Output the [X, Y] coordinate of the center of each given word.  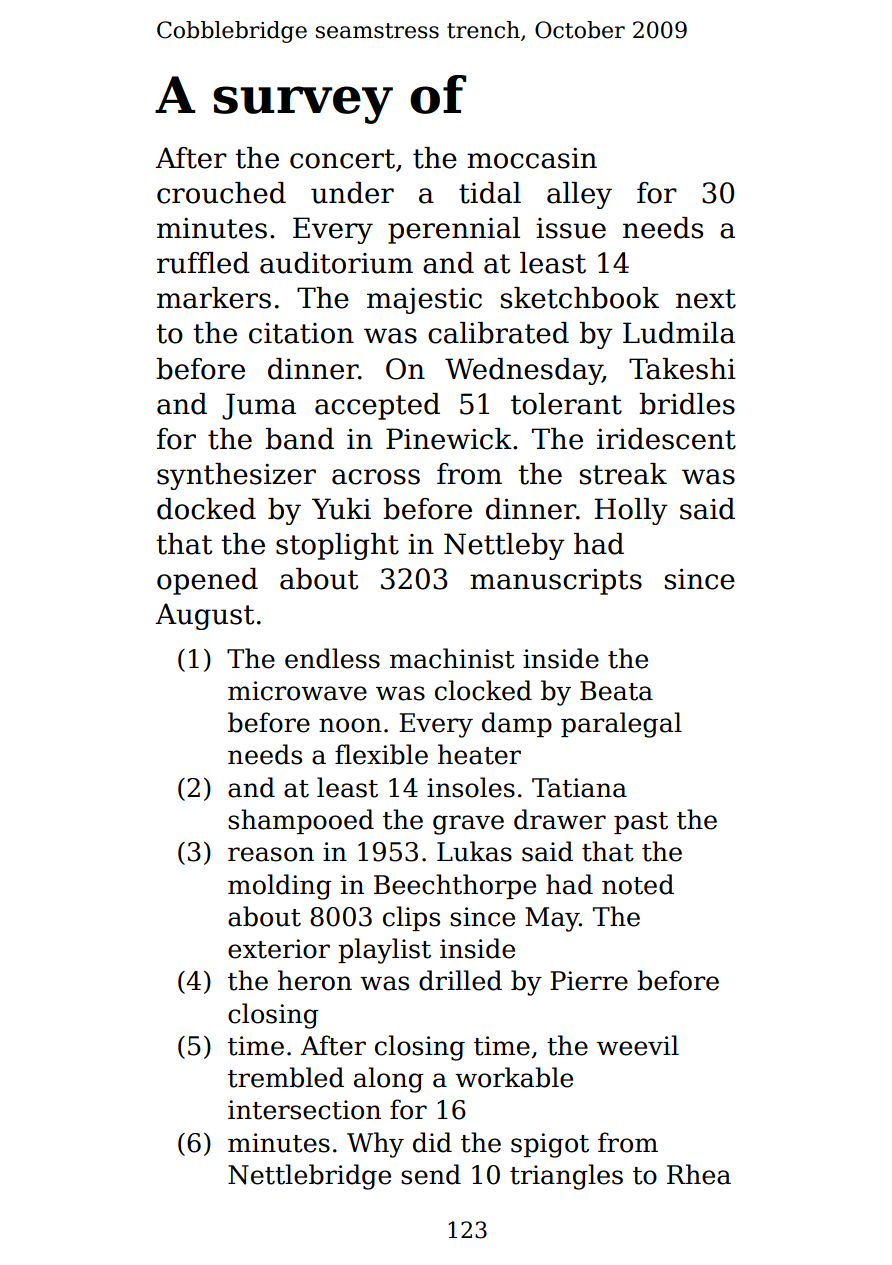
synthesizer [236, 476]
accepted [377, 406]
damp [517, 724]
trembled [286, 1077]
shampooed [301, 821]
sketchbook [580, 298]
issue [571, 228]
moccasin [532, 158]
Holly [631, 511]
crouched [221, 193]
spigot [550, 1145]
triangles [566, 1177]
